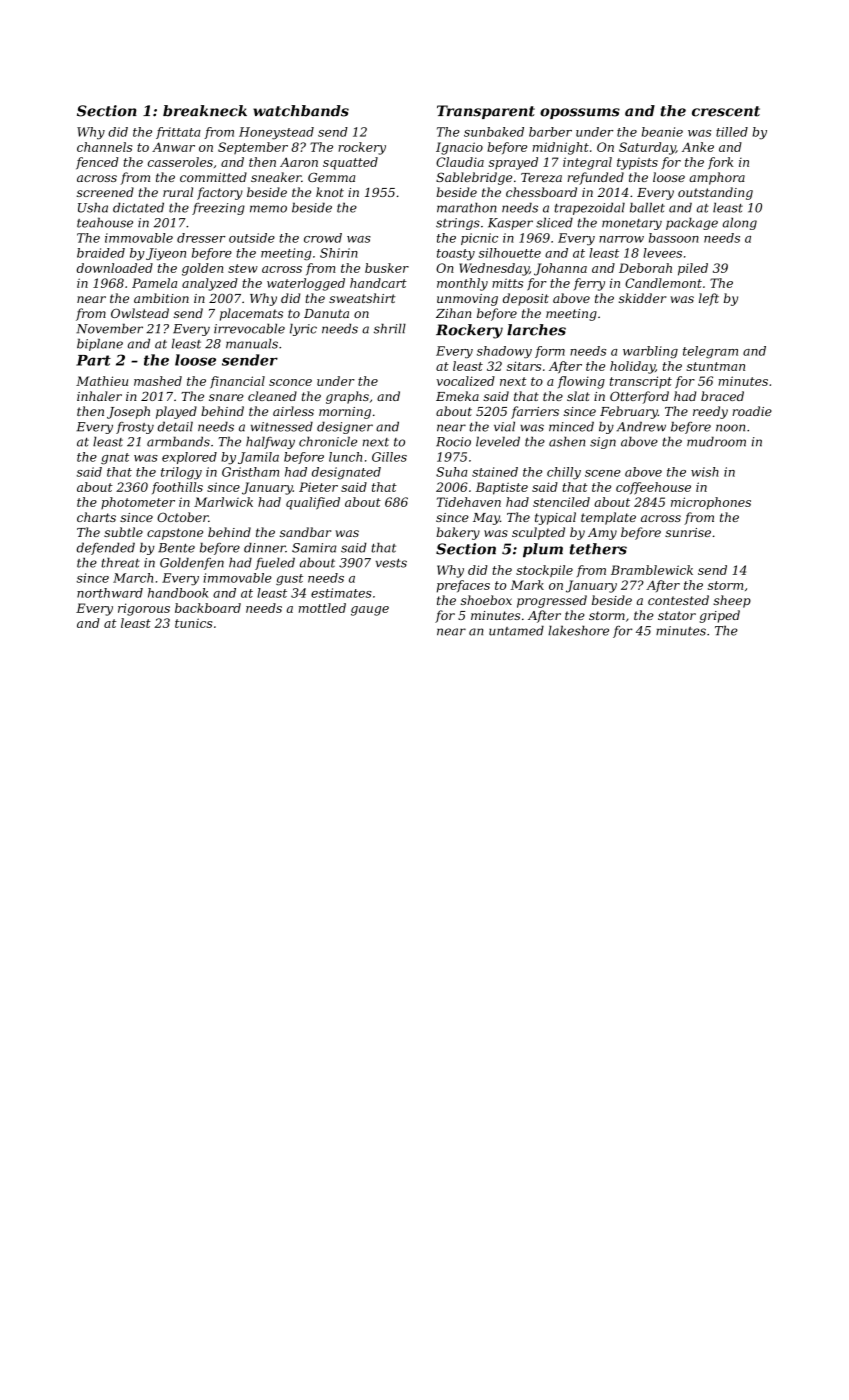  Describe the element at coordinates (474, 178) in the document. I see `Sablebridge` at that location.
